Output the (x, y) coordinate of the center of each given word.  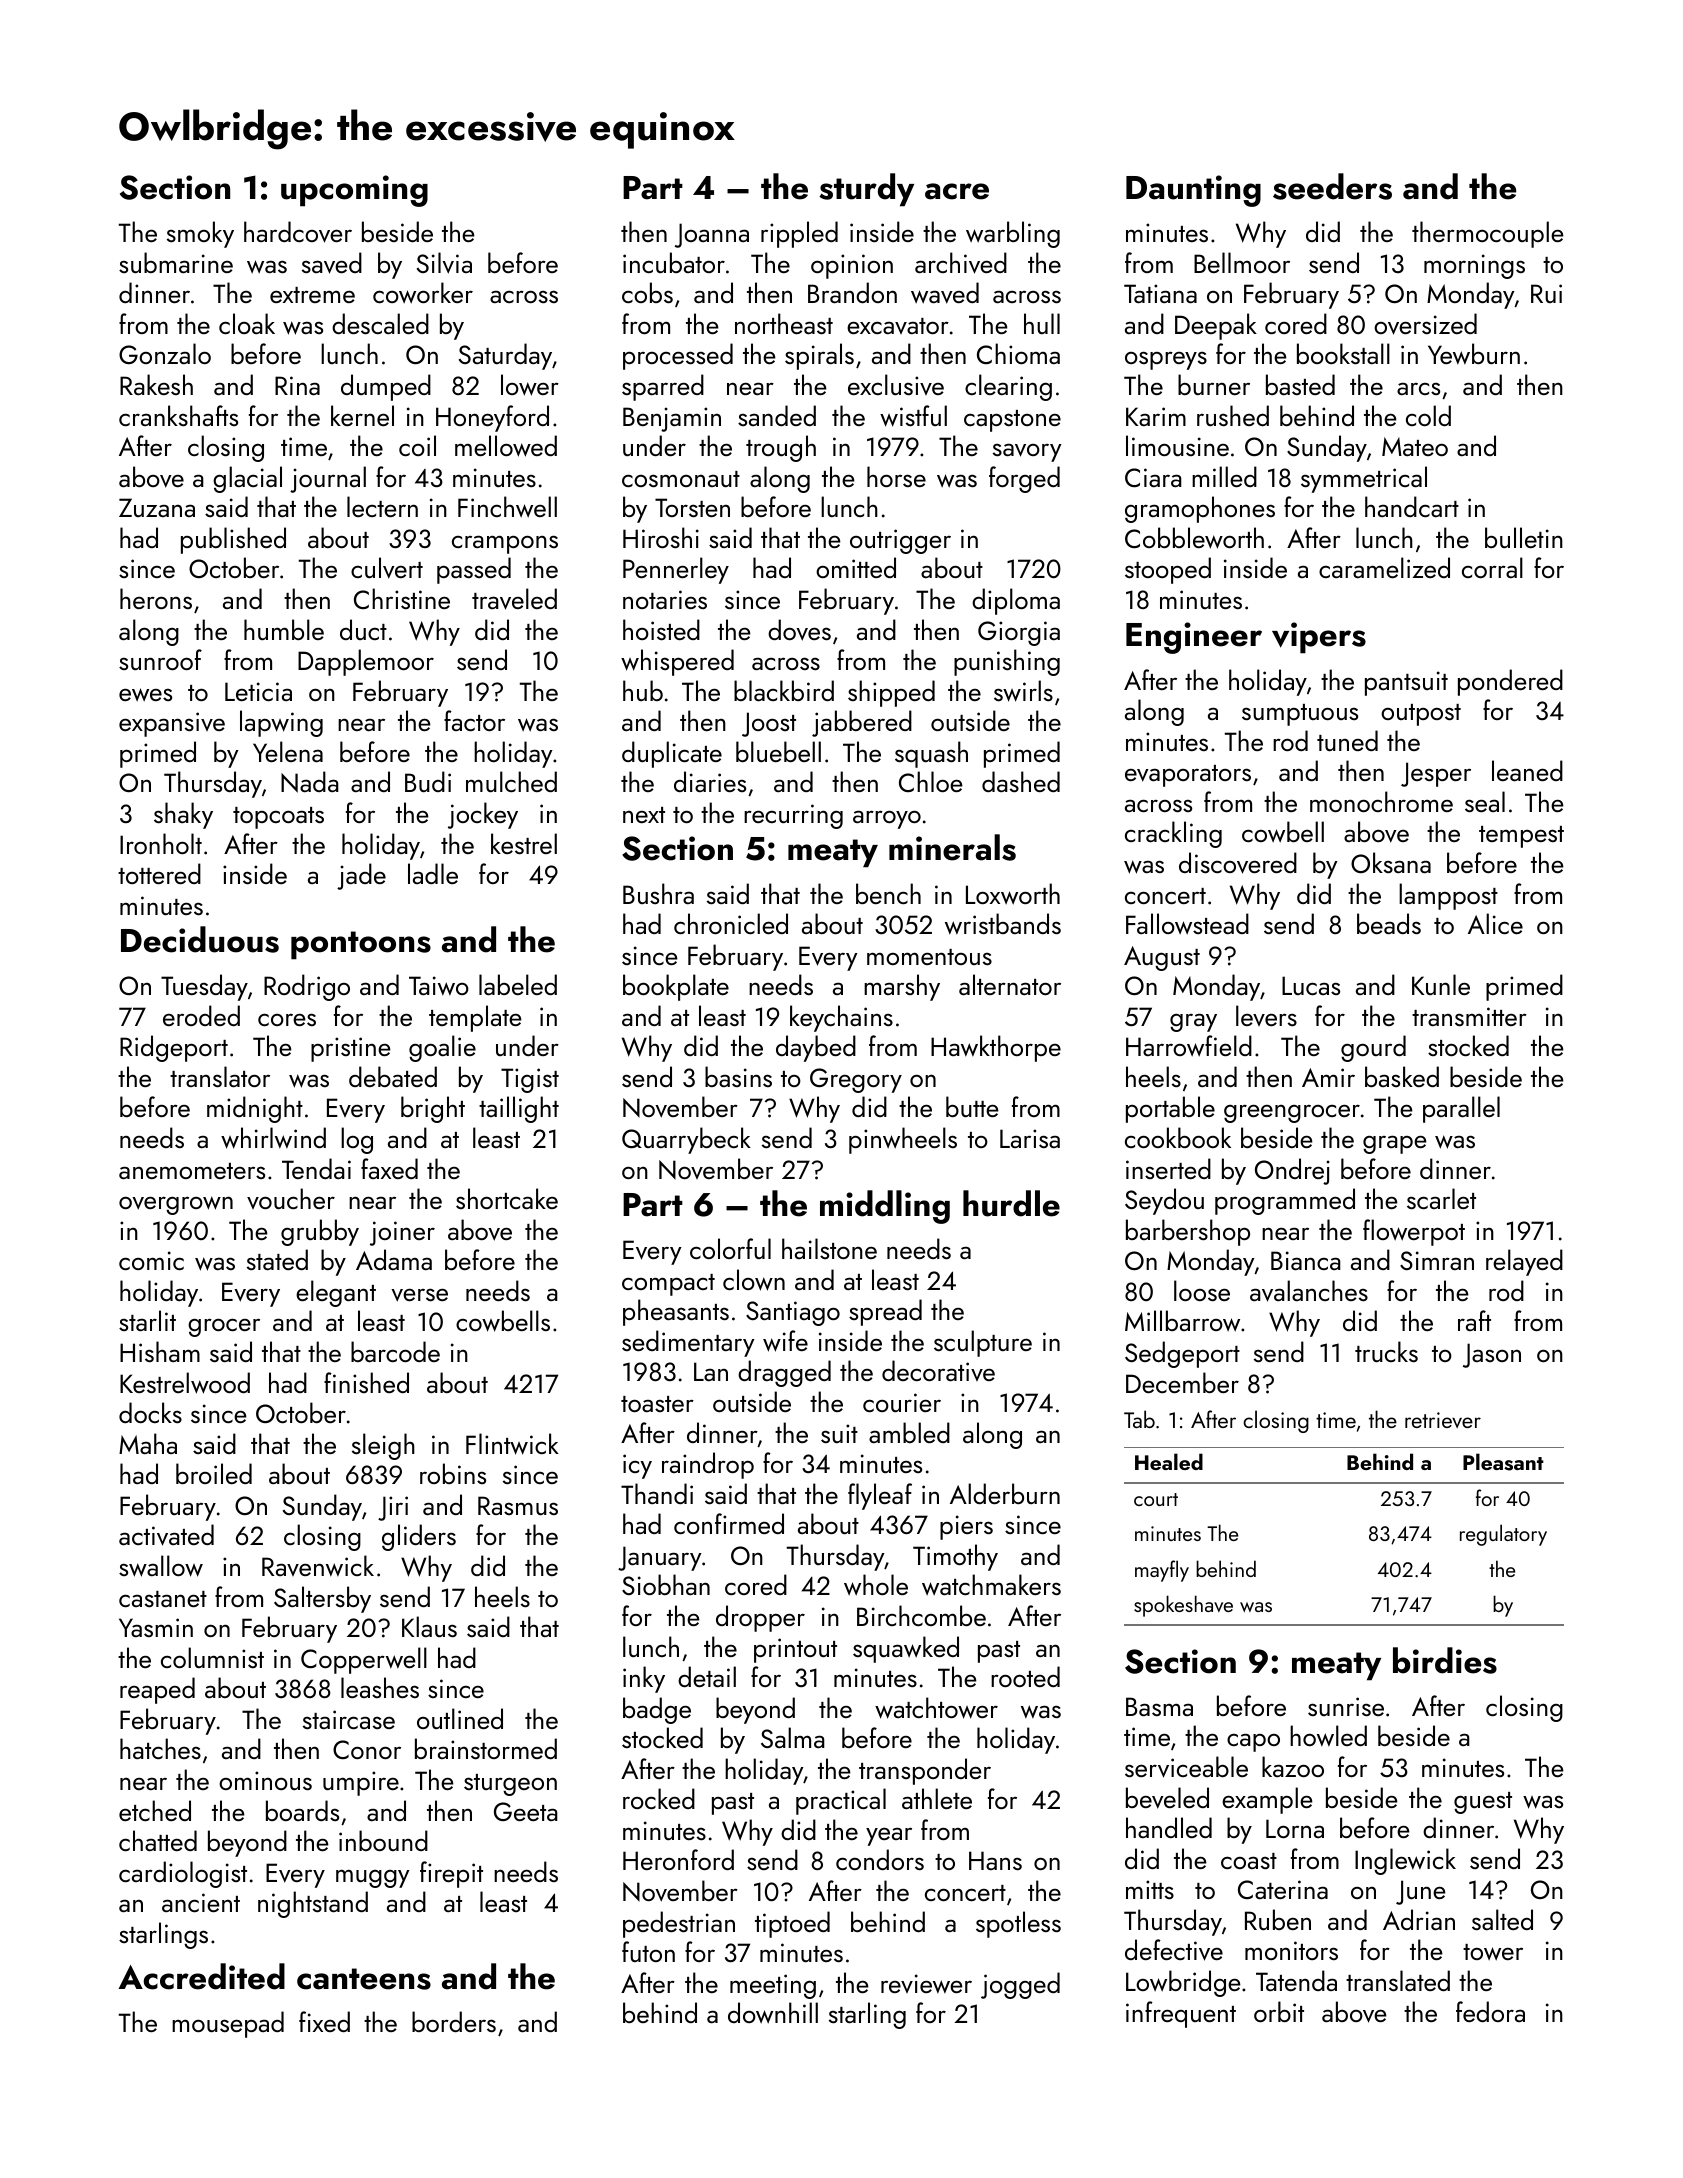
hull (1042, 323)
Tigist (530, 1080)
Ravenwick (318, 1566)
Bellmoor (1242, 262)
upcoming (354, 191)
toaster (657, 1404)
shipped (891, 693)
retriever (1443, 1420)
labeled (518, 984)
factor (474, 720)
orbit (1279, 2011)
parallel (1461, 1109)
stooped (1168, 570)
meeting (773, 1986)
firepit (451, 1874)
